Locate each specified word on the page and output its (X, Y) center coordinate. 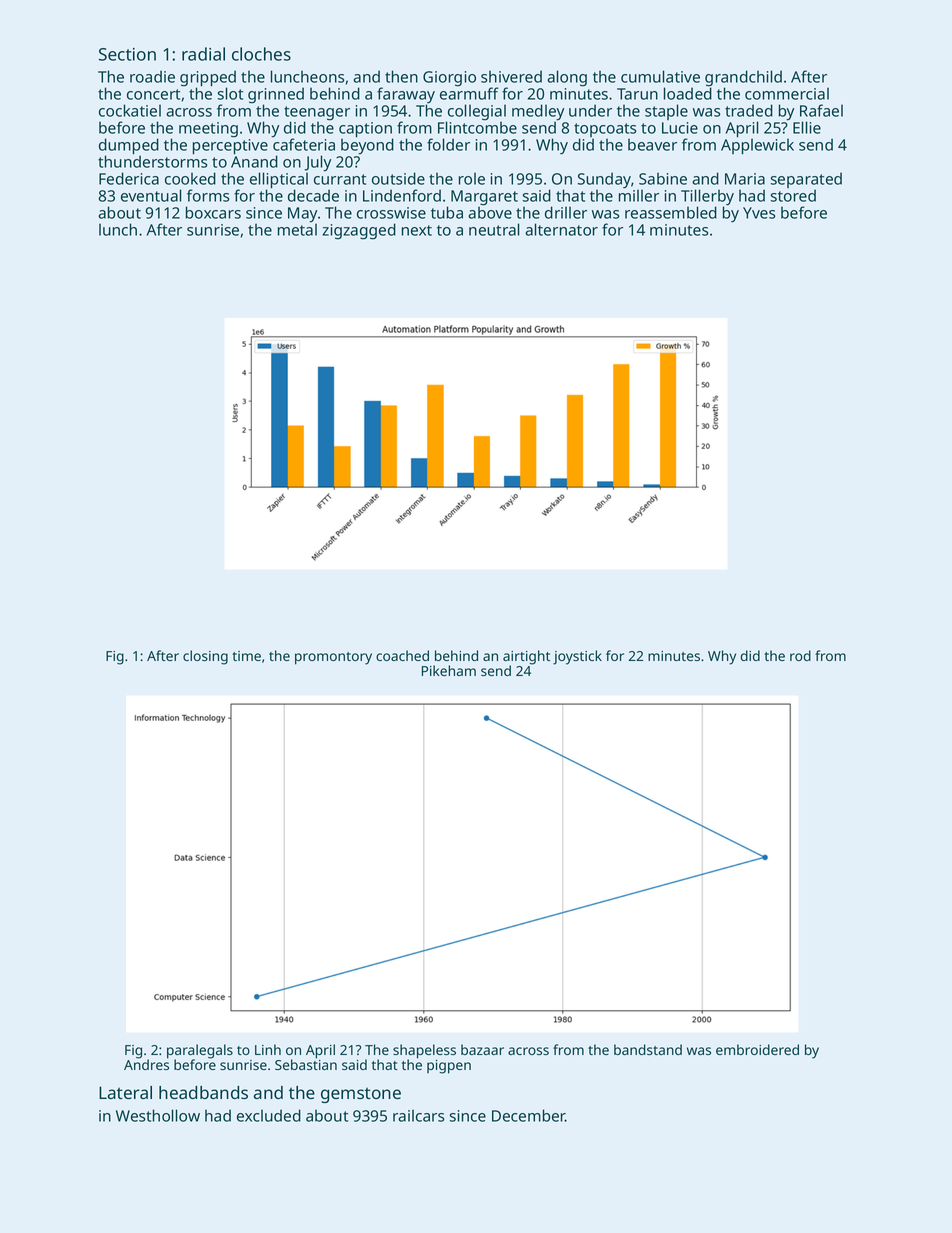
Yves (759, 213)
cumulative (660, 76)
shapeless (424, 1051)
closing (205, 657)
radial (203, 54)
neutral (494, 229)
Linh (268, 1049)
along (567, 78)
